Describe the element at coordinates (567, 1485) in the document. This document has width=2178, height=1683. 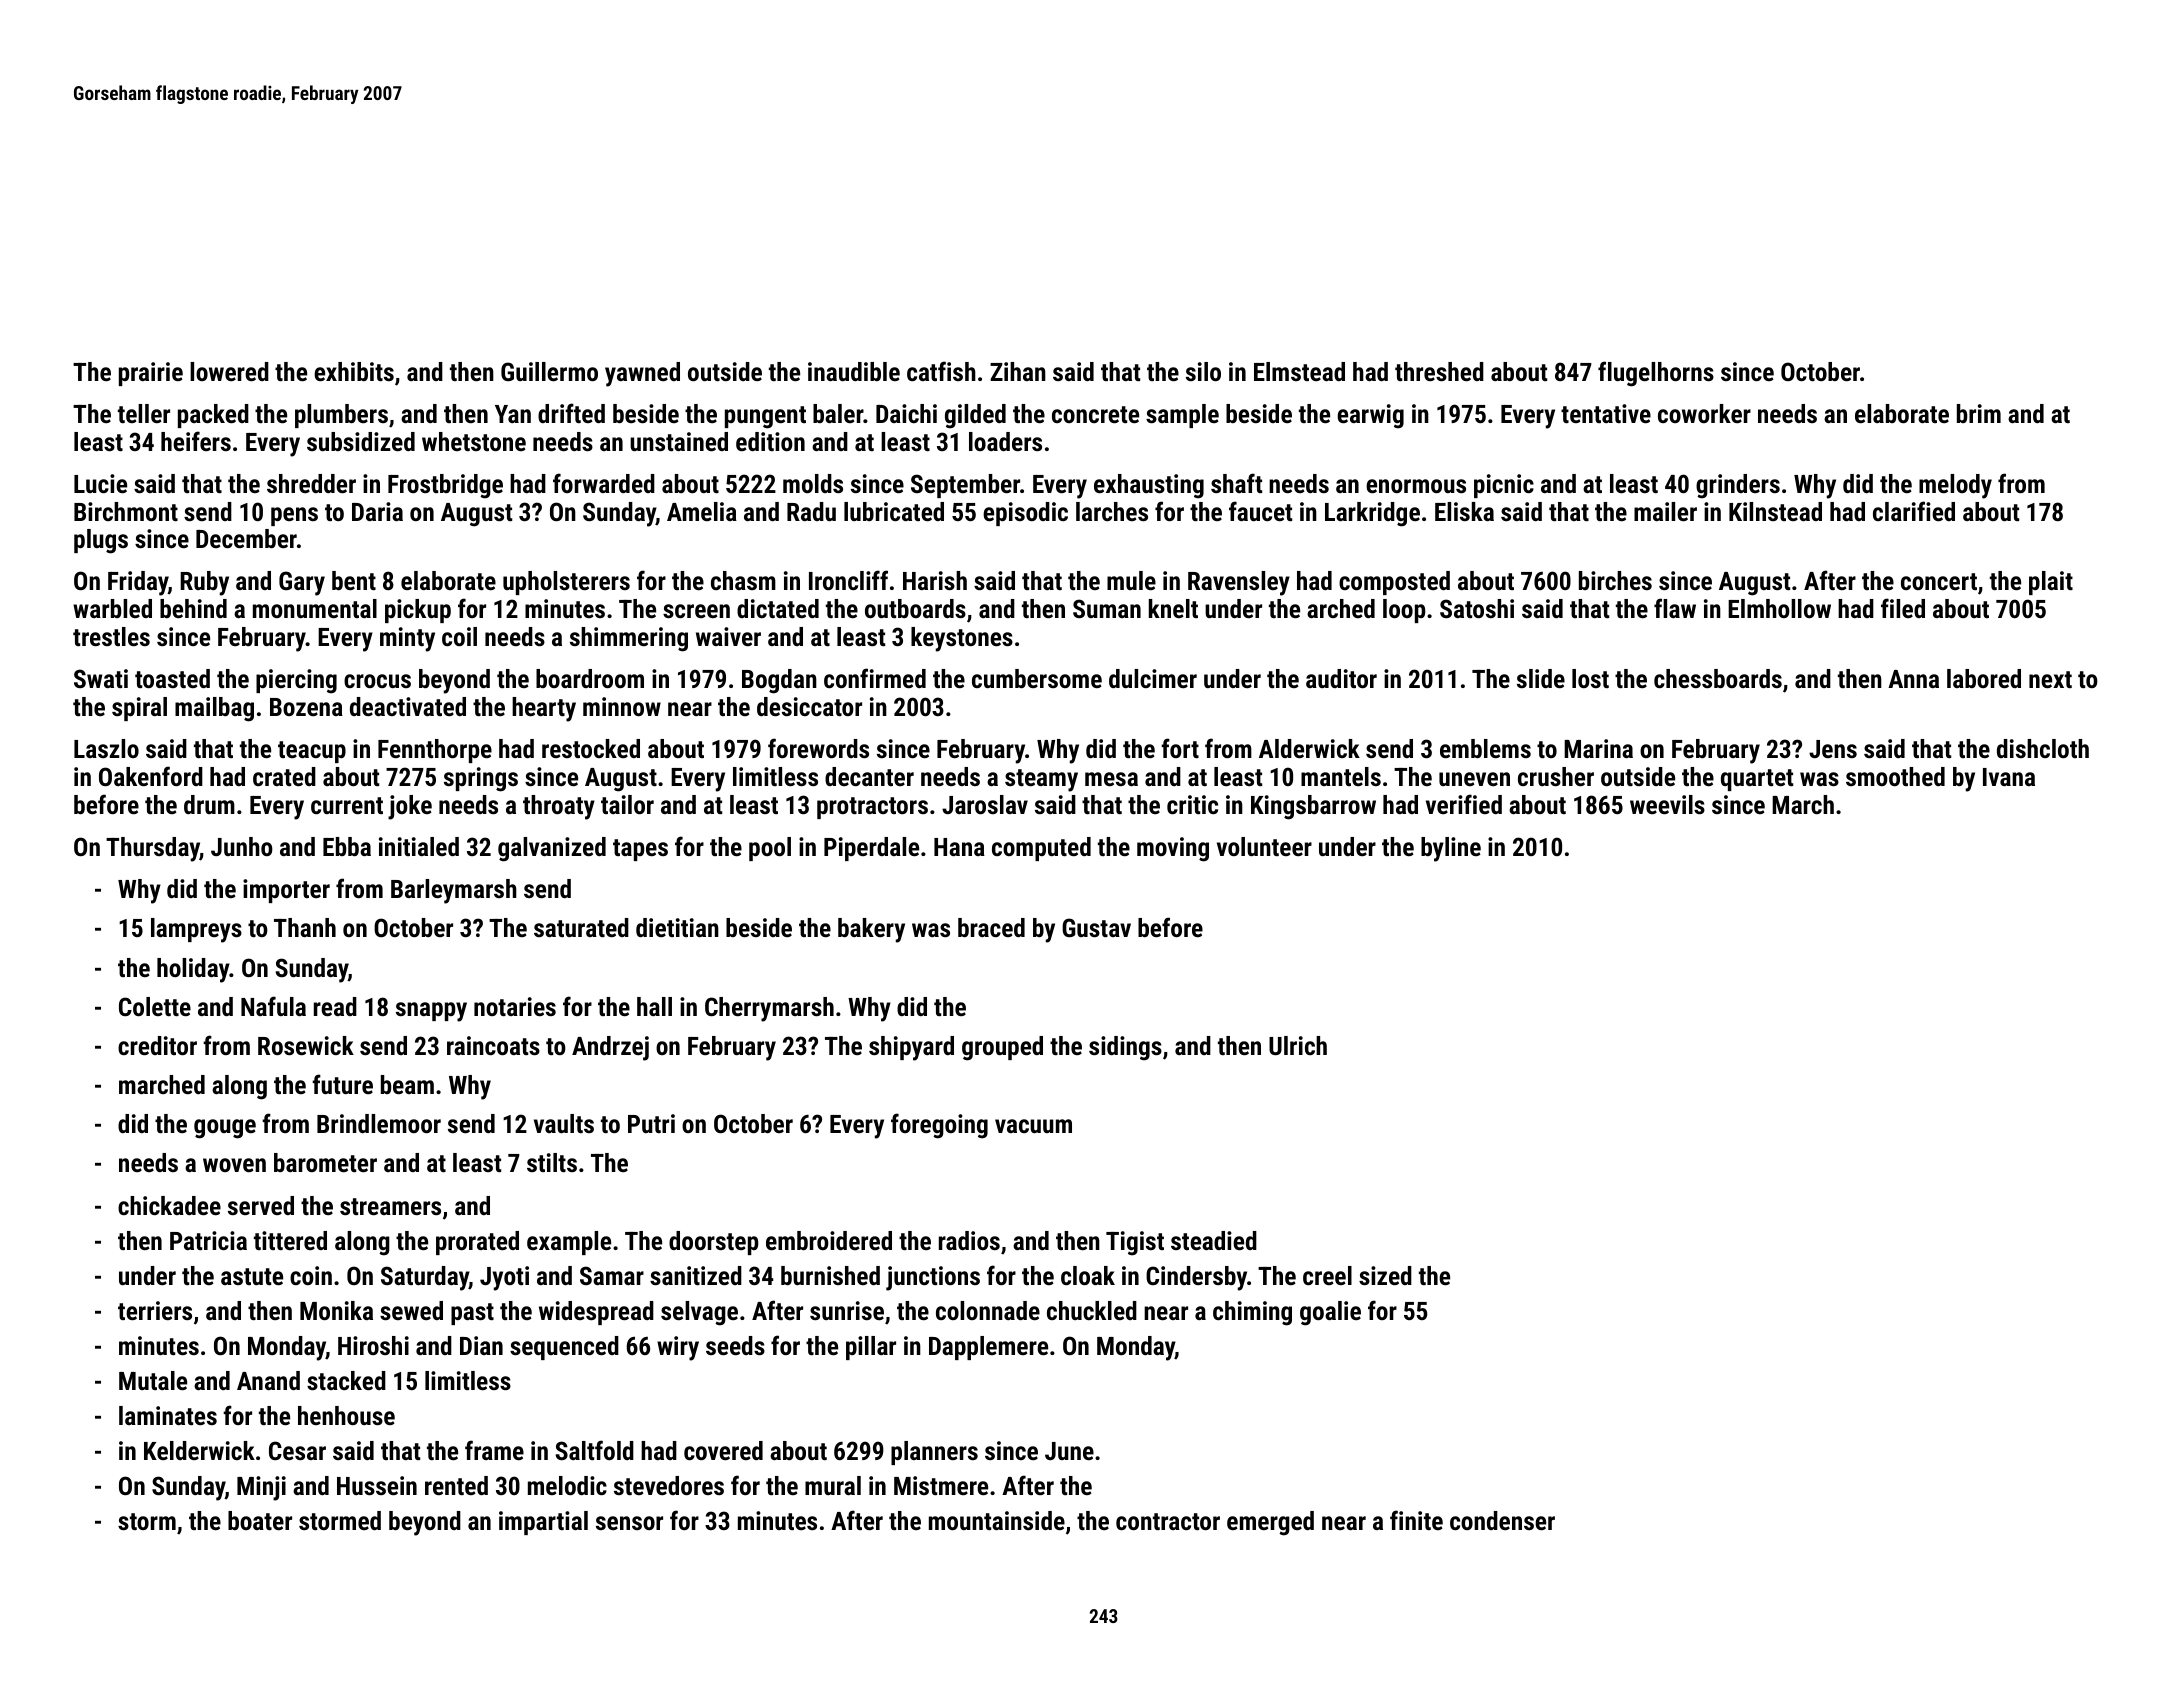
I see `melodic` at that location.
